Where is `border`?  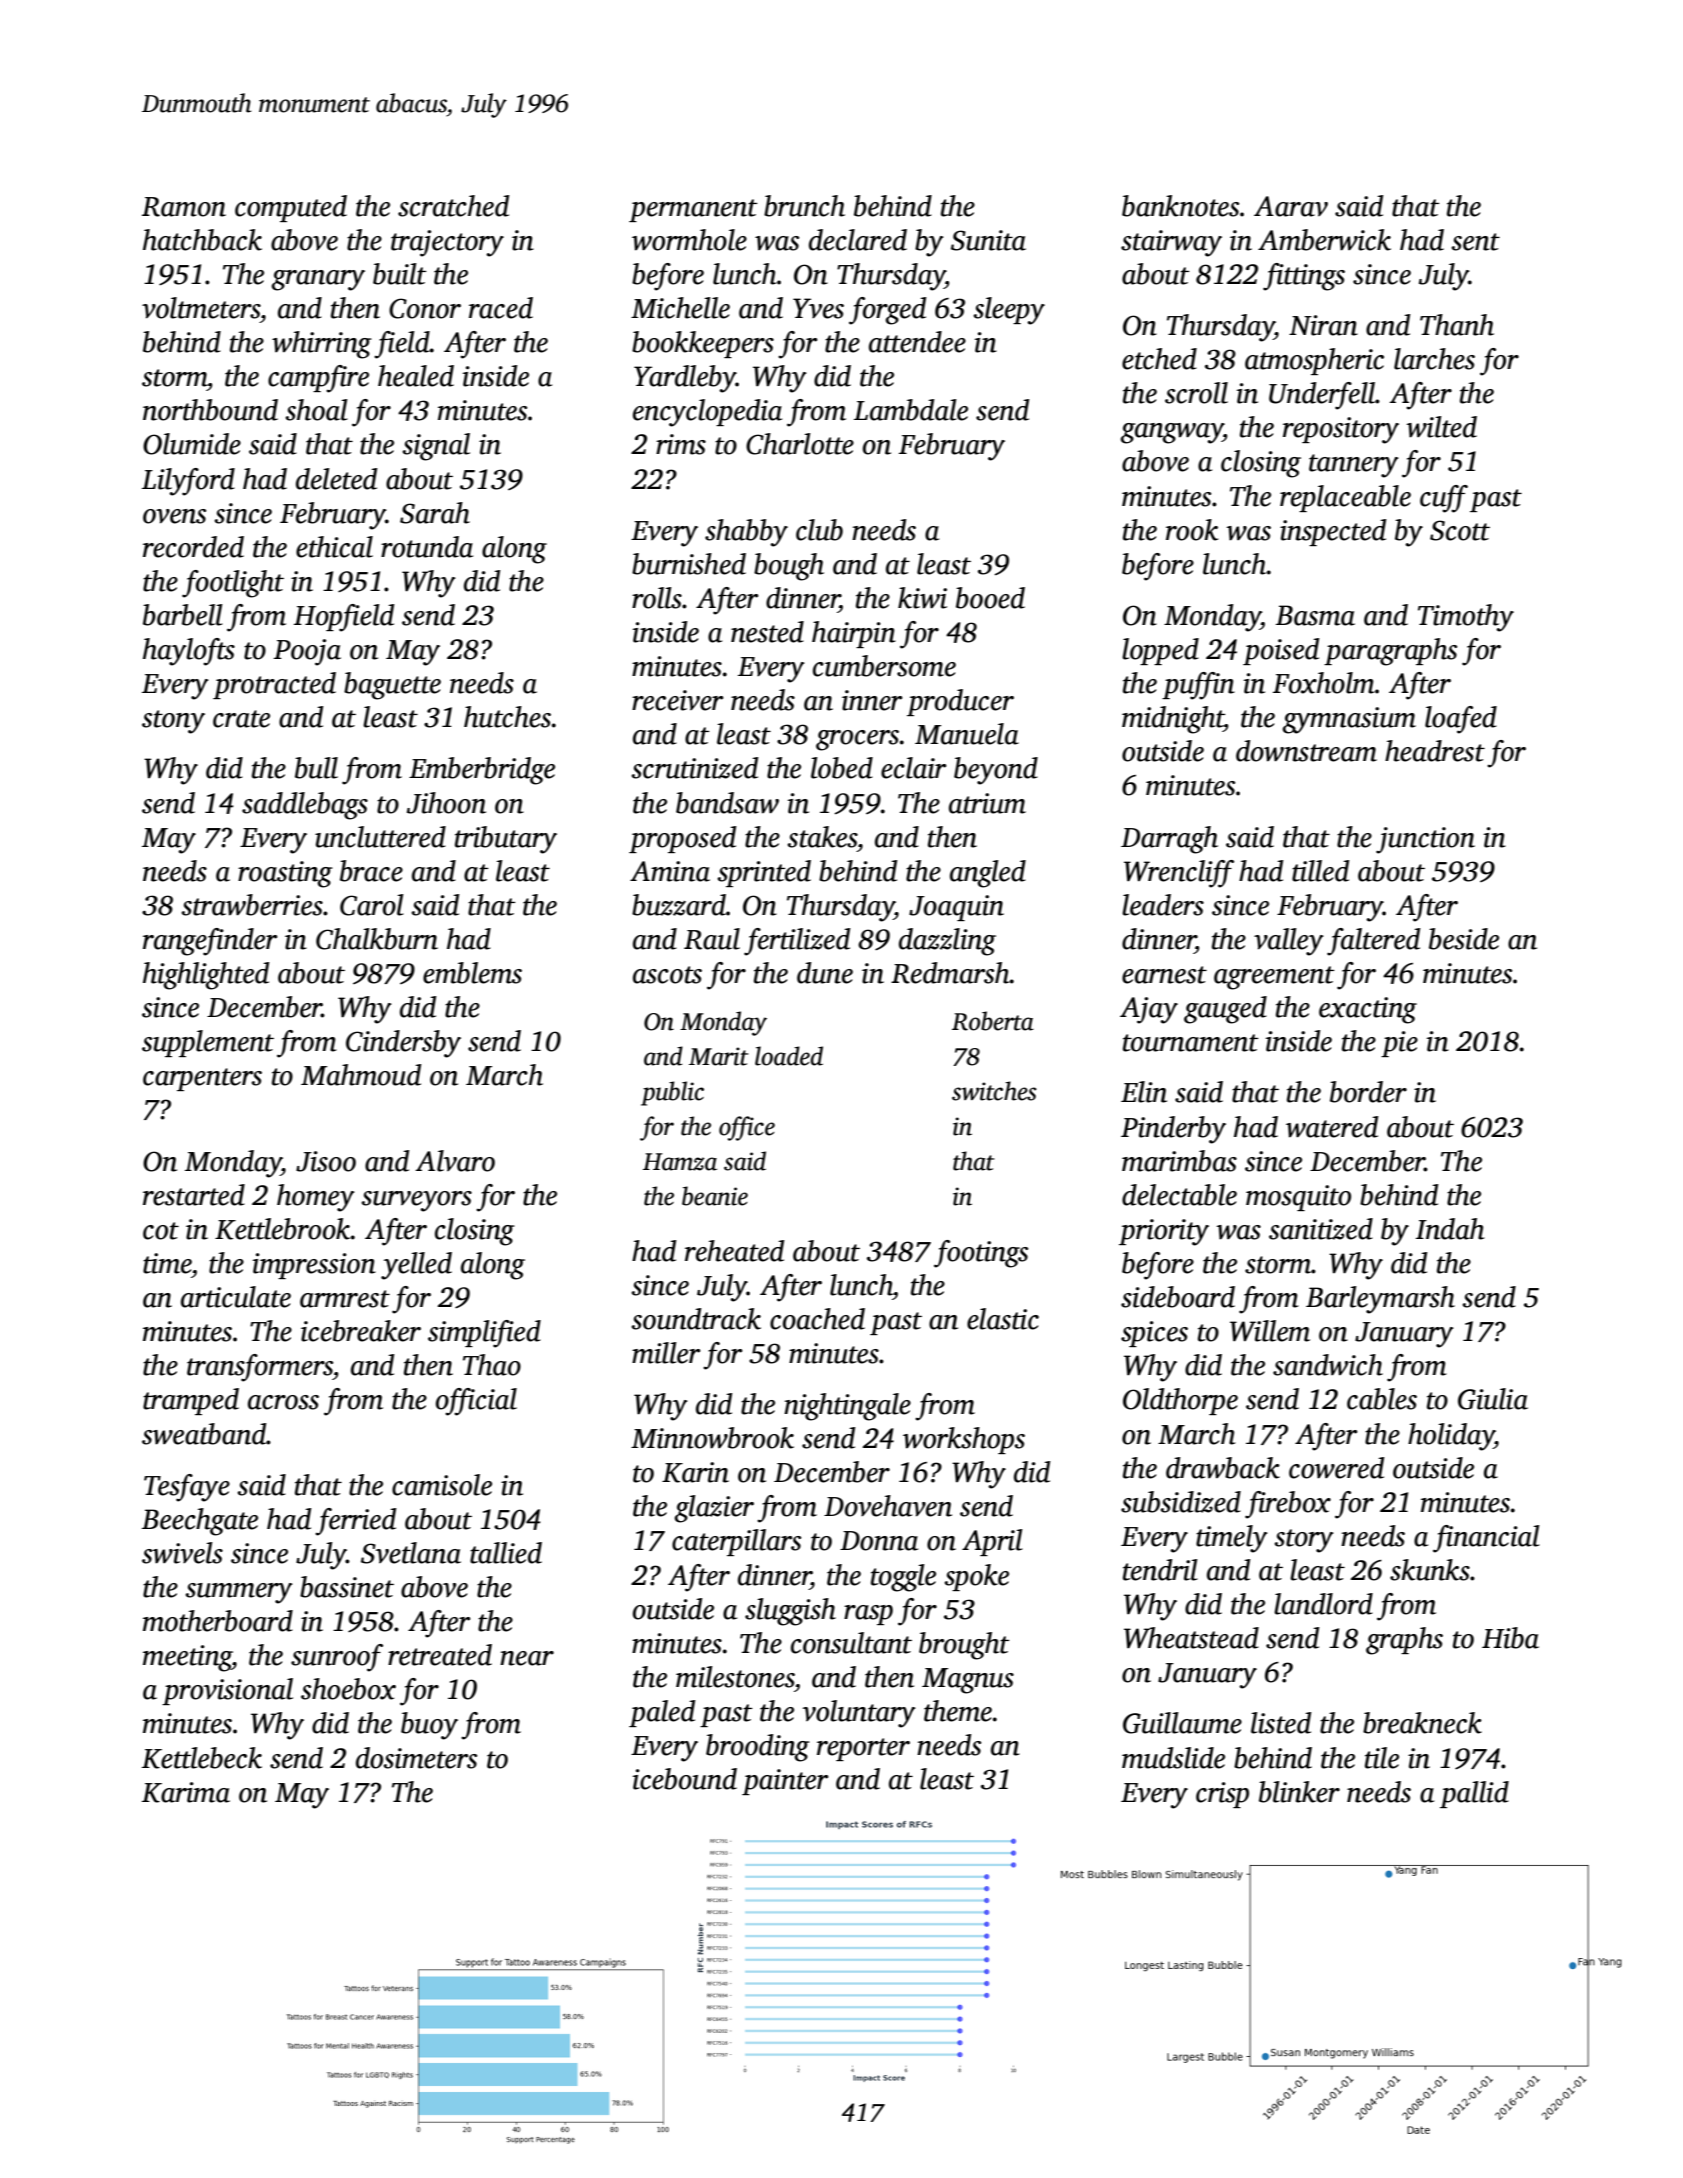 border is located at coordinates (1368, 1092).
